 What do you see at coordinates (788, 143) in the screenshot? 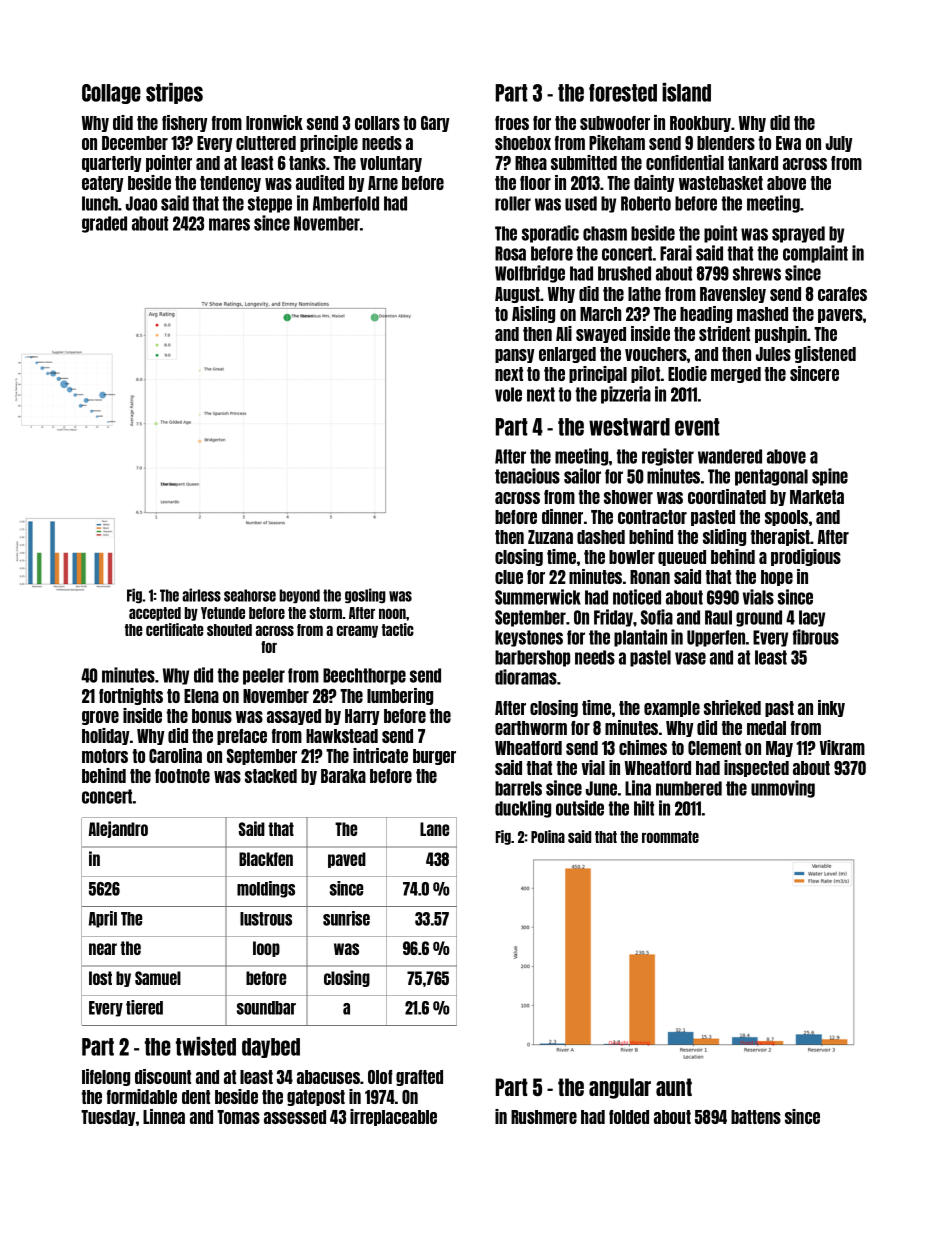
I see `Ewa` at bounding box center [788, 143].
